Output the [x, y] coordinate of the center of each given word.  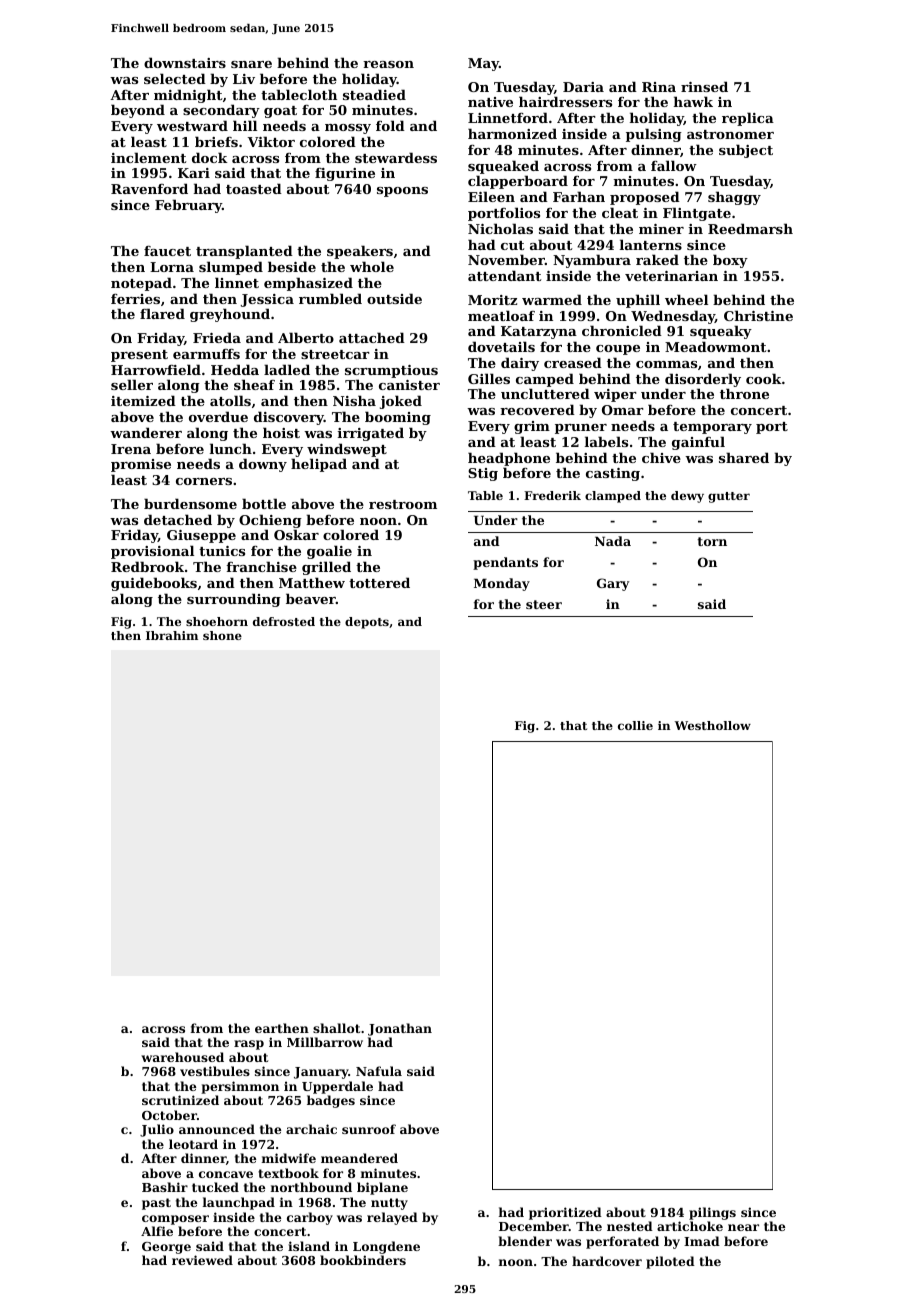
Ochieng [270, 521]
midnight [188, 96]
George [166, 1248]
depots [367, 623]
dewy [687, 497]
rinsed [704, 86]
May [483, 64]
